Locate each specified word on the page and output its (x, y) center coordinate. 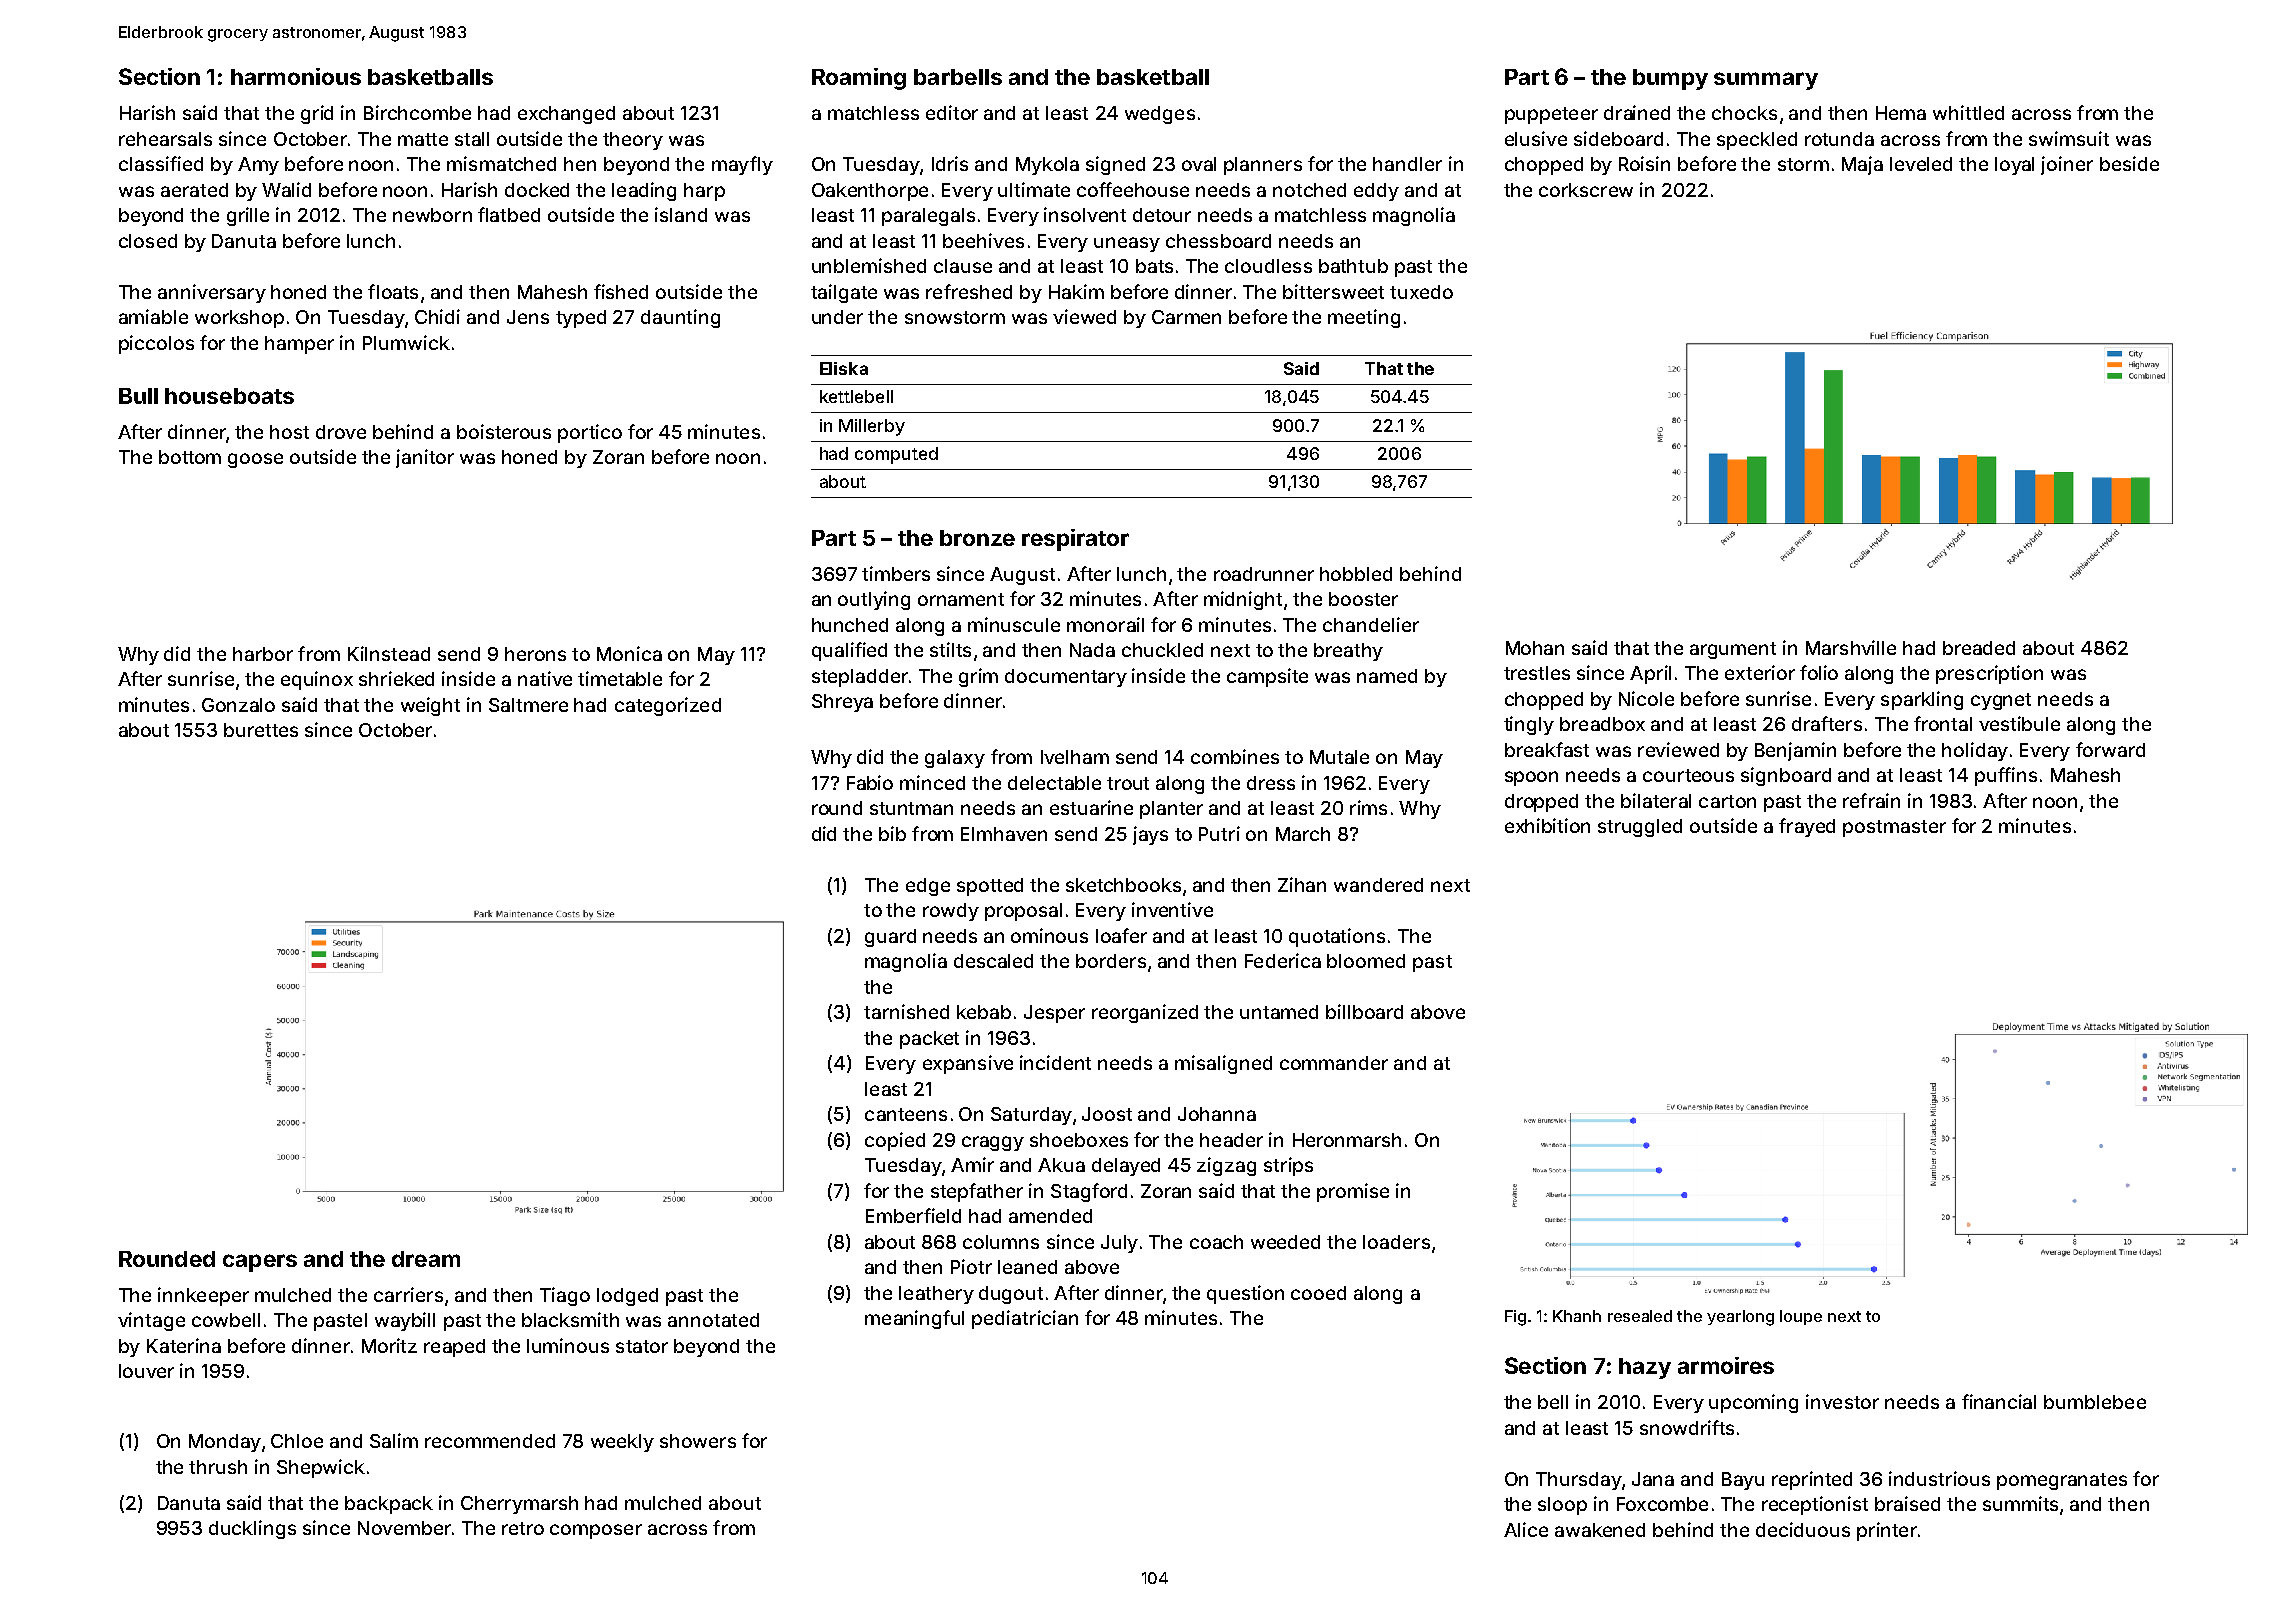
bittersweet (1333, 291)
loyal (2014, 166)
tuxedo (1421, 292)
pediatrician (1025, 1319)
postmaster (1894, 828)
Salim (394, 1440)
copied (895, 1141)
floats (393, 291)
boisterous (504, 431)
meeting (1364, 318)
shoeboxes (1079, 1140)
